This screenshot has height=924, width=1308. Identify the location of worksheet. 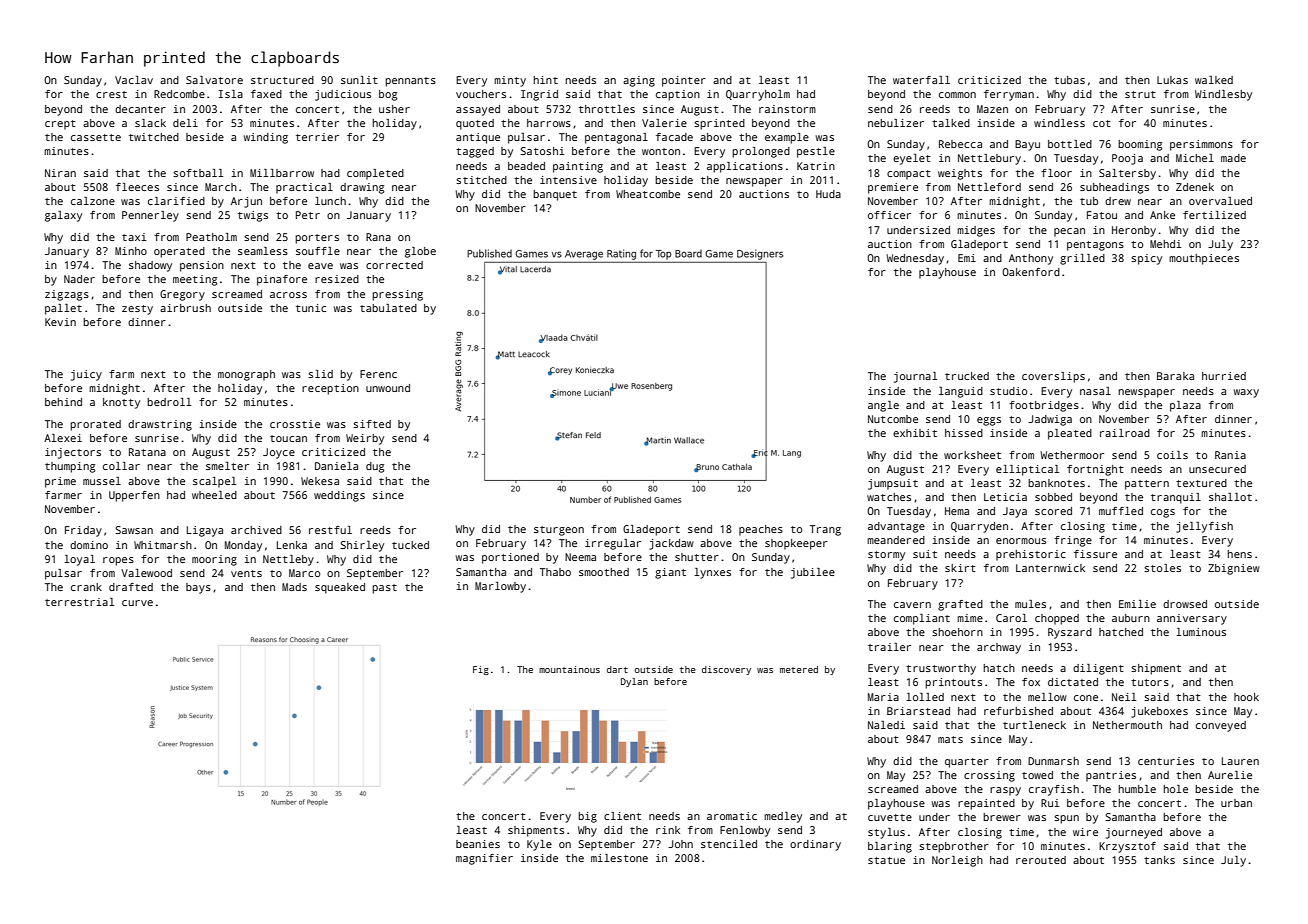
(972, 455).
